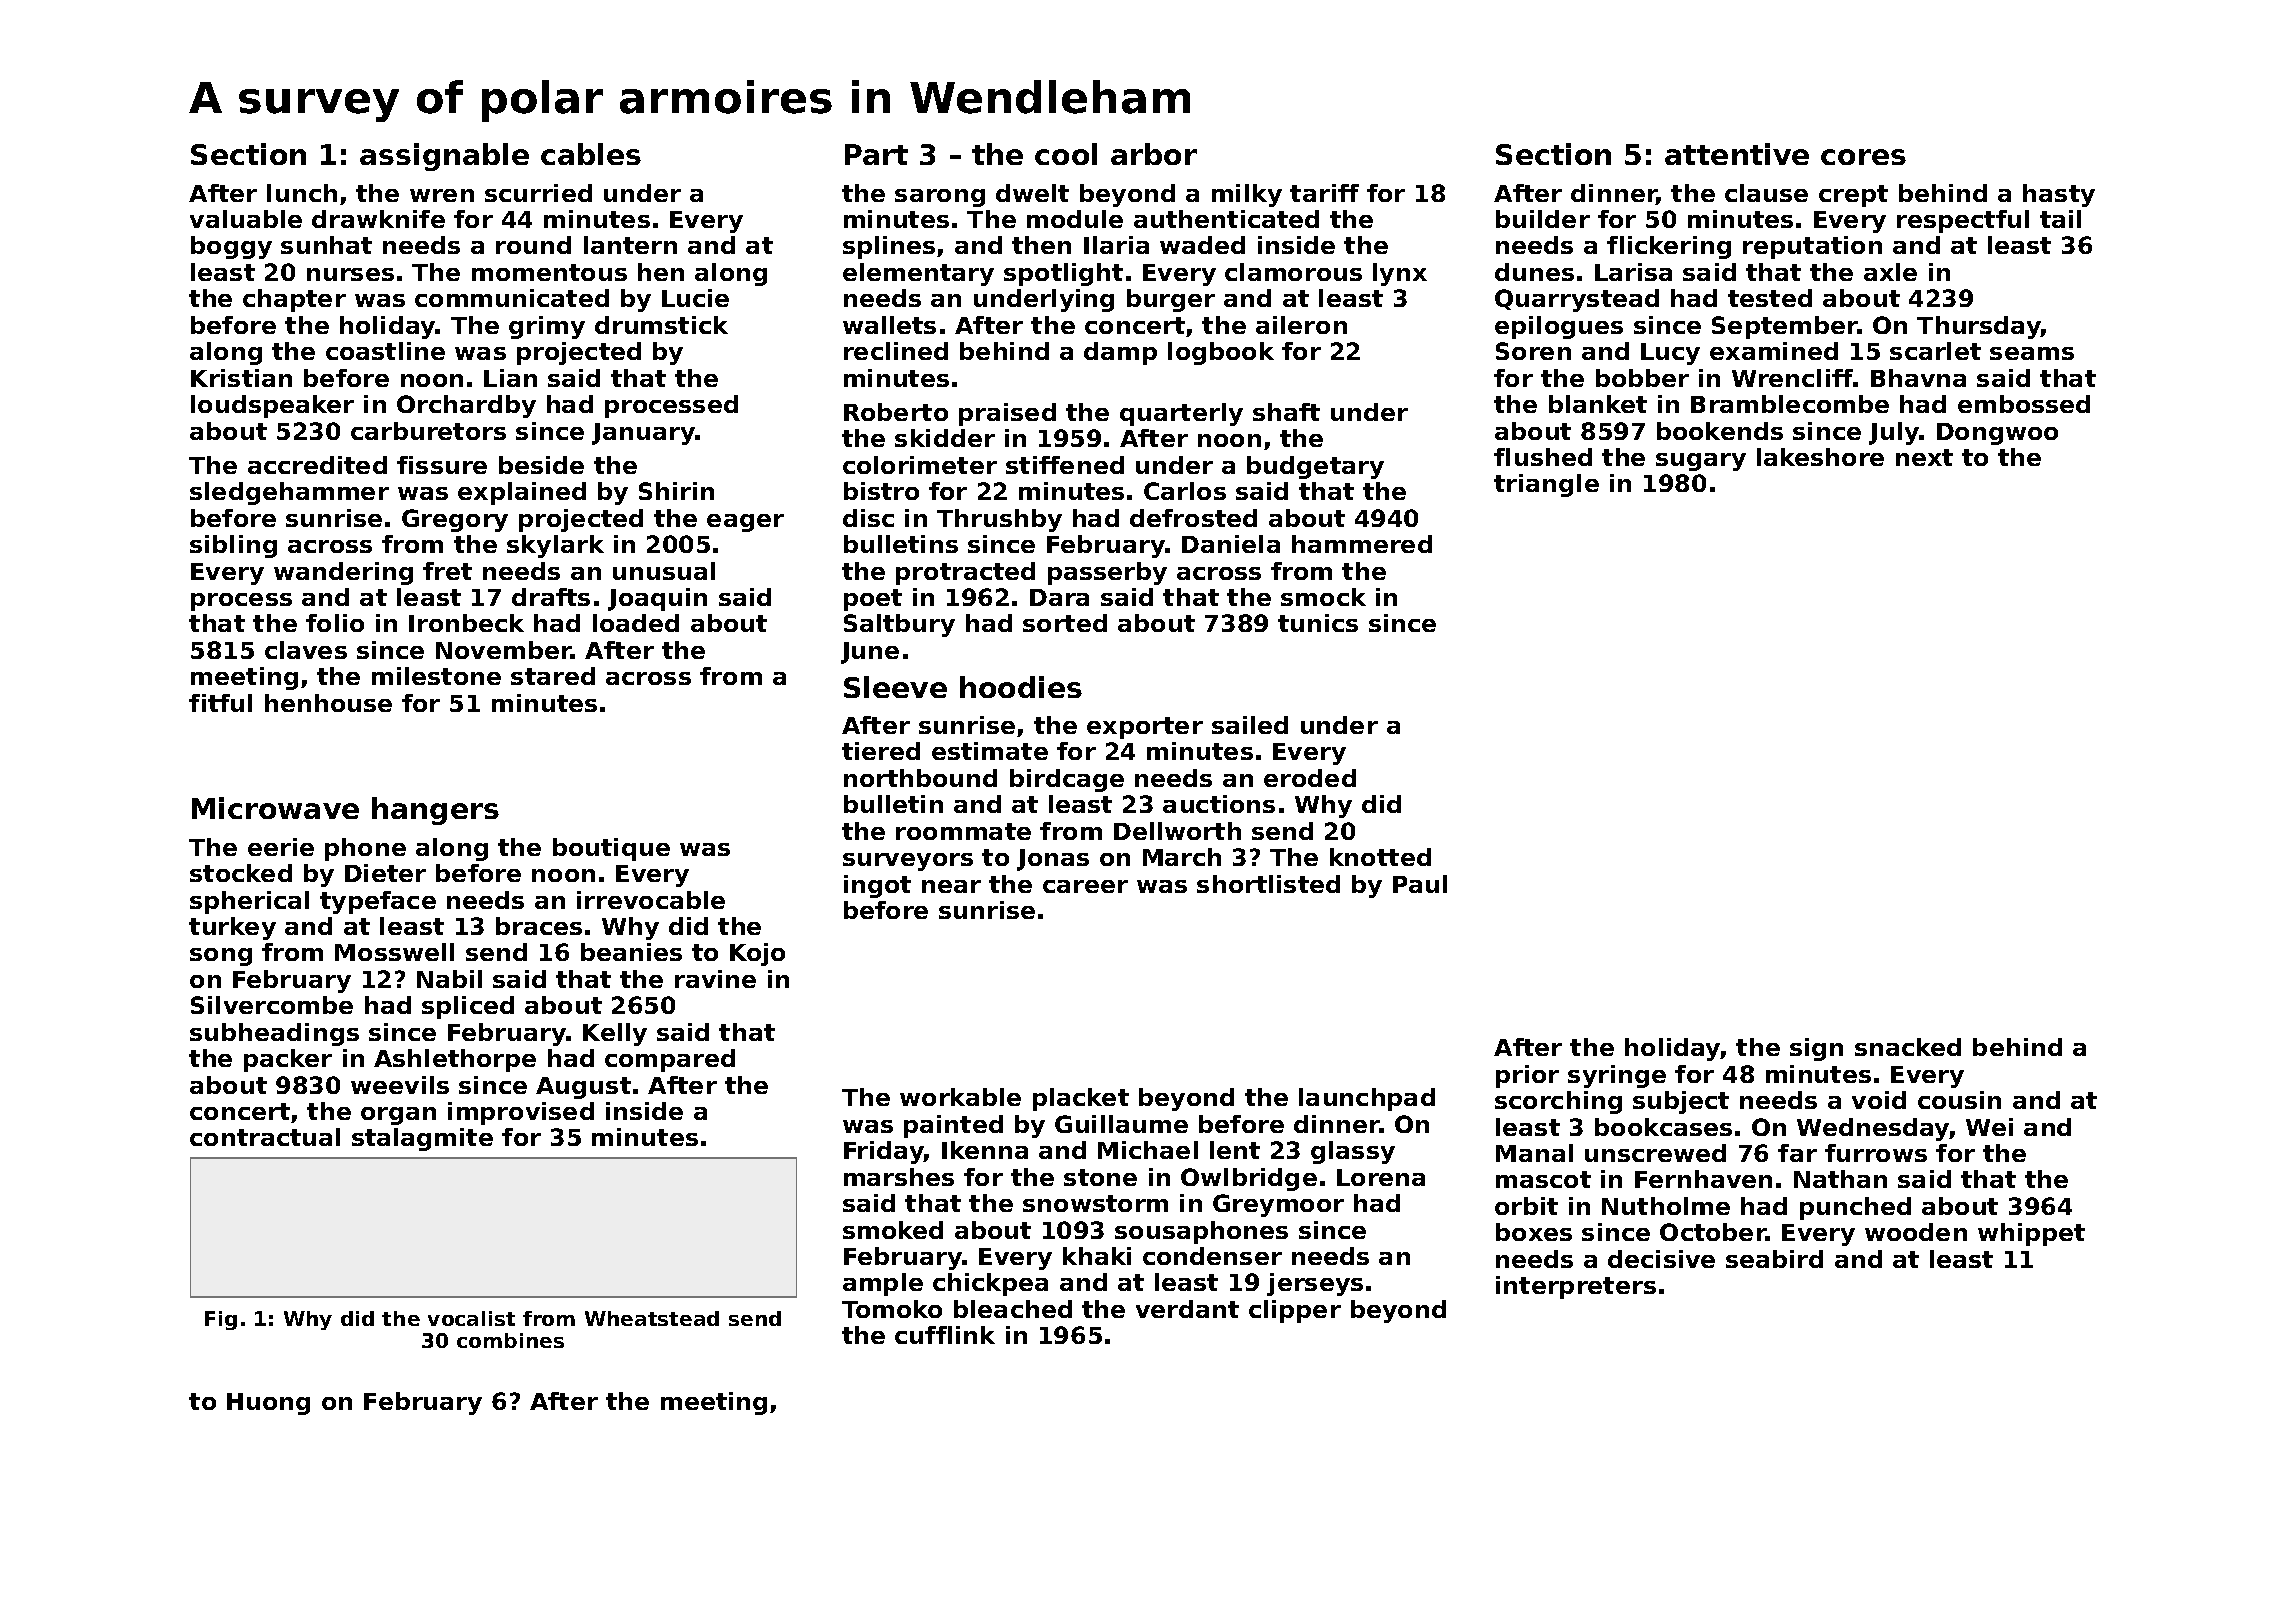 The height and width of the image is (1620, 2292). Describe the element at coordinates (1670, 354) in the image. I see `Lucy` at that location.
